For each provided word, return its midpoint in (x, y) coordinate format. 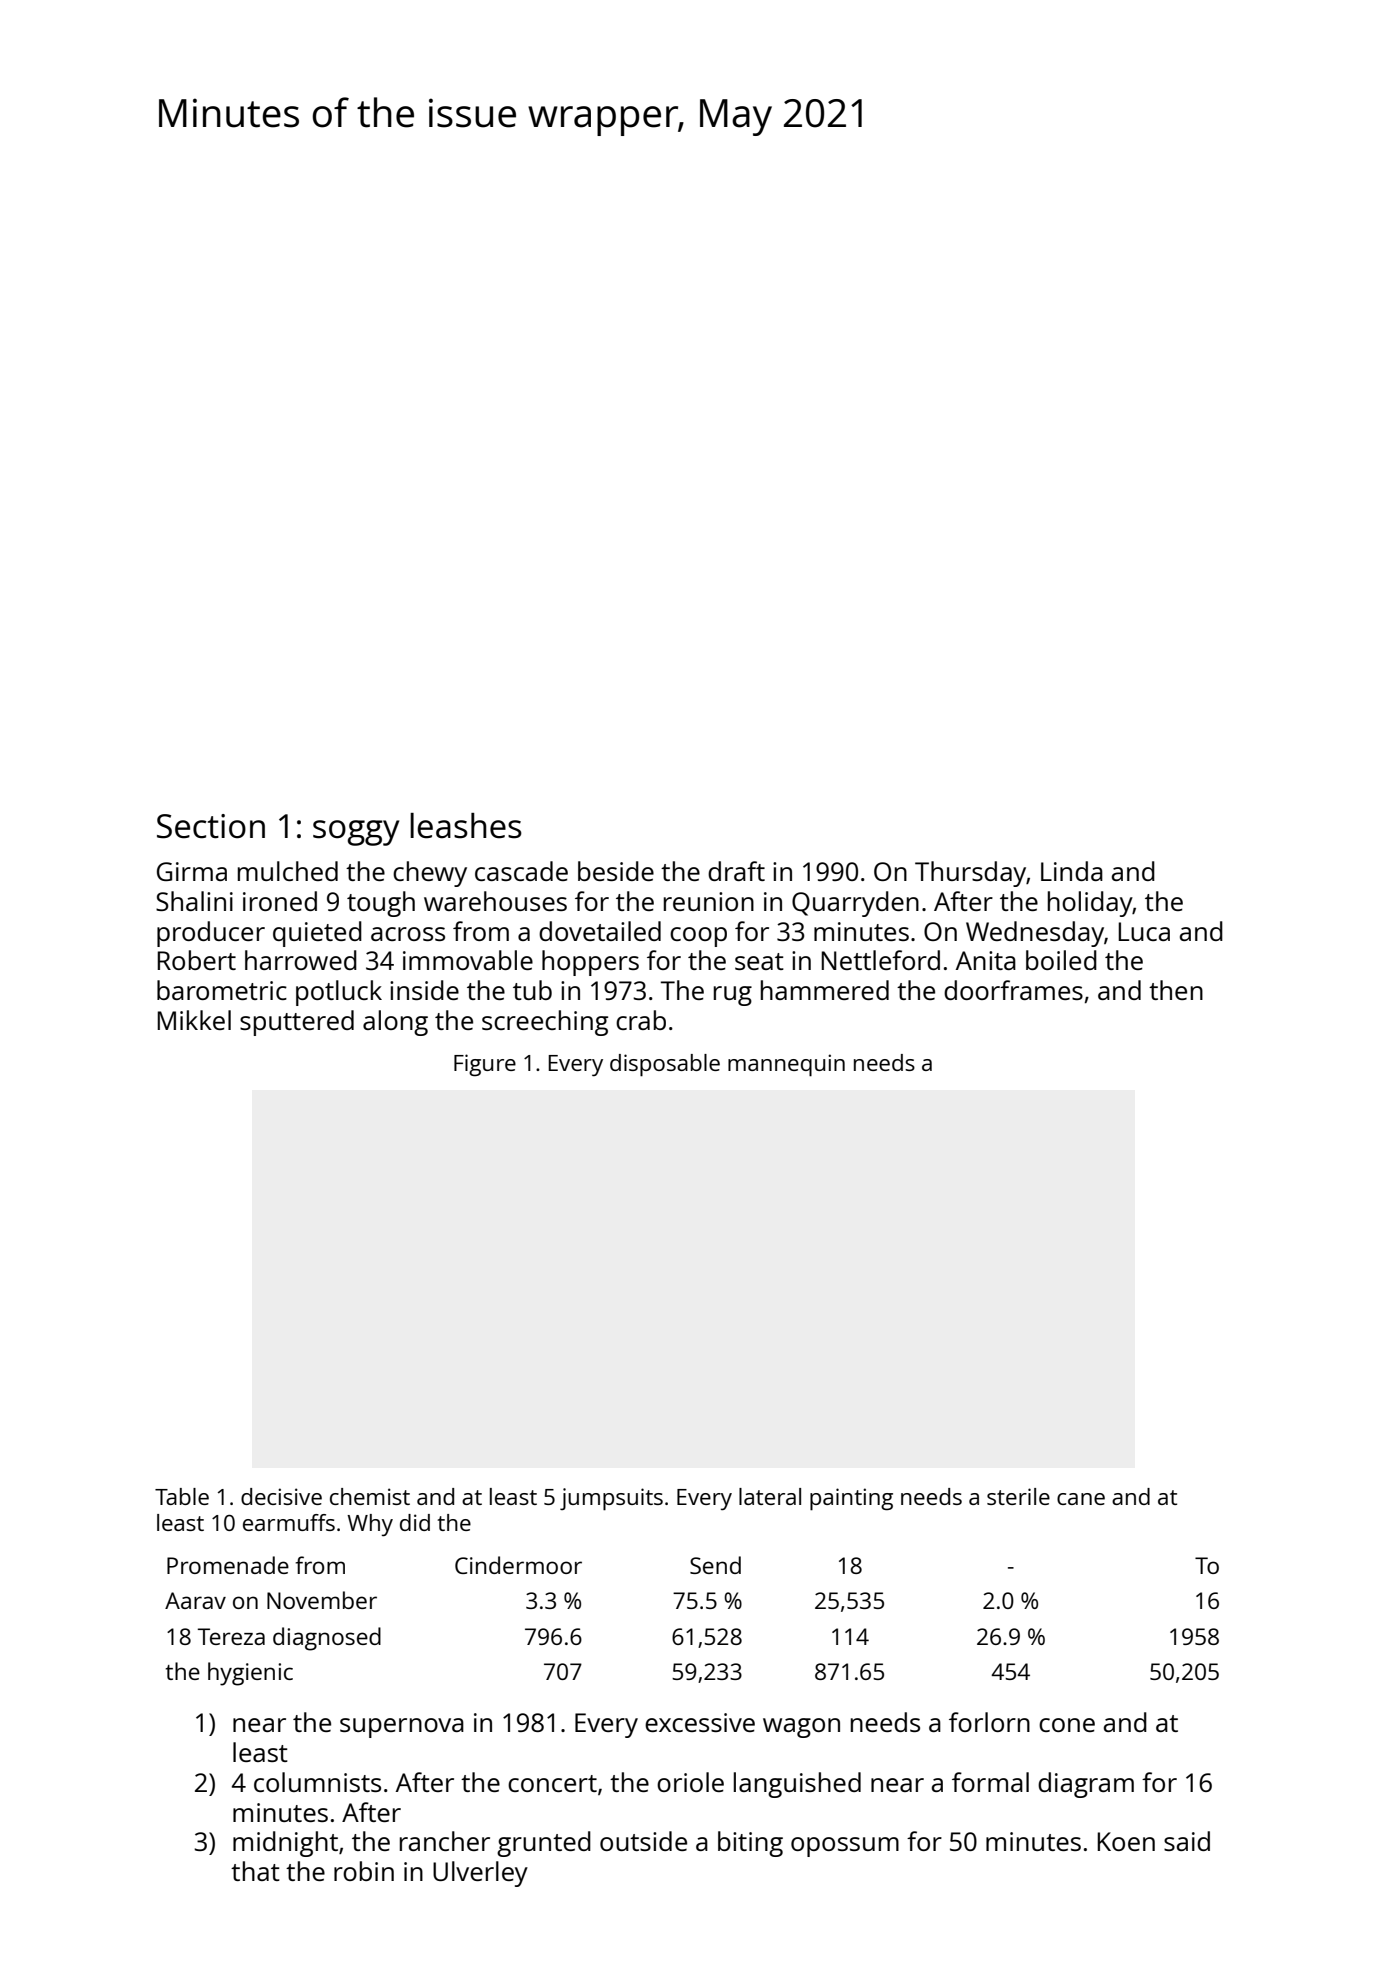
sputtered (297, 1023)
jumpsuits (611, 1499)
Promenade (228, 1565)
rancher (445, 1841)
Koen (1126, 1841)
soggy (356, 833)
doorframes (1013, 990)
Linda (1072, 871)
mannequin (786, 1065)
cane (1081, 1499)
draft (736, 871)
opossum (845, 1847)
